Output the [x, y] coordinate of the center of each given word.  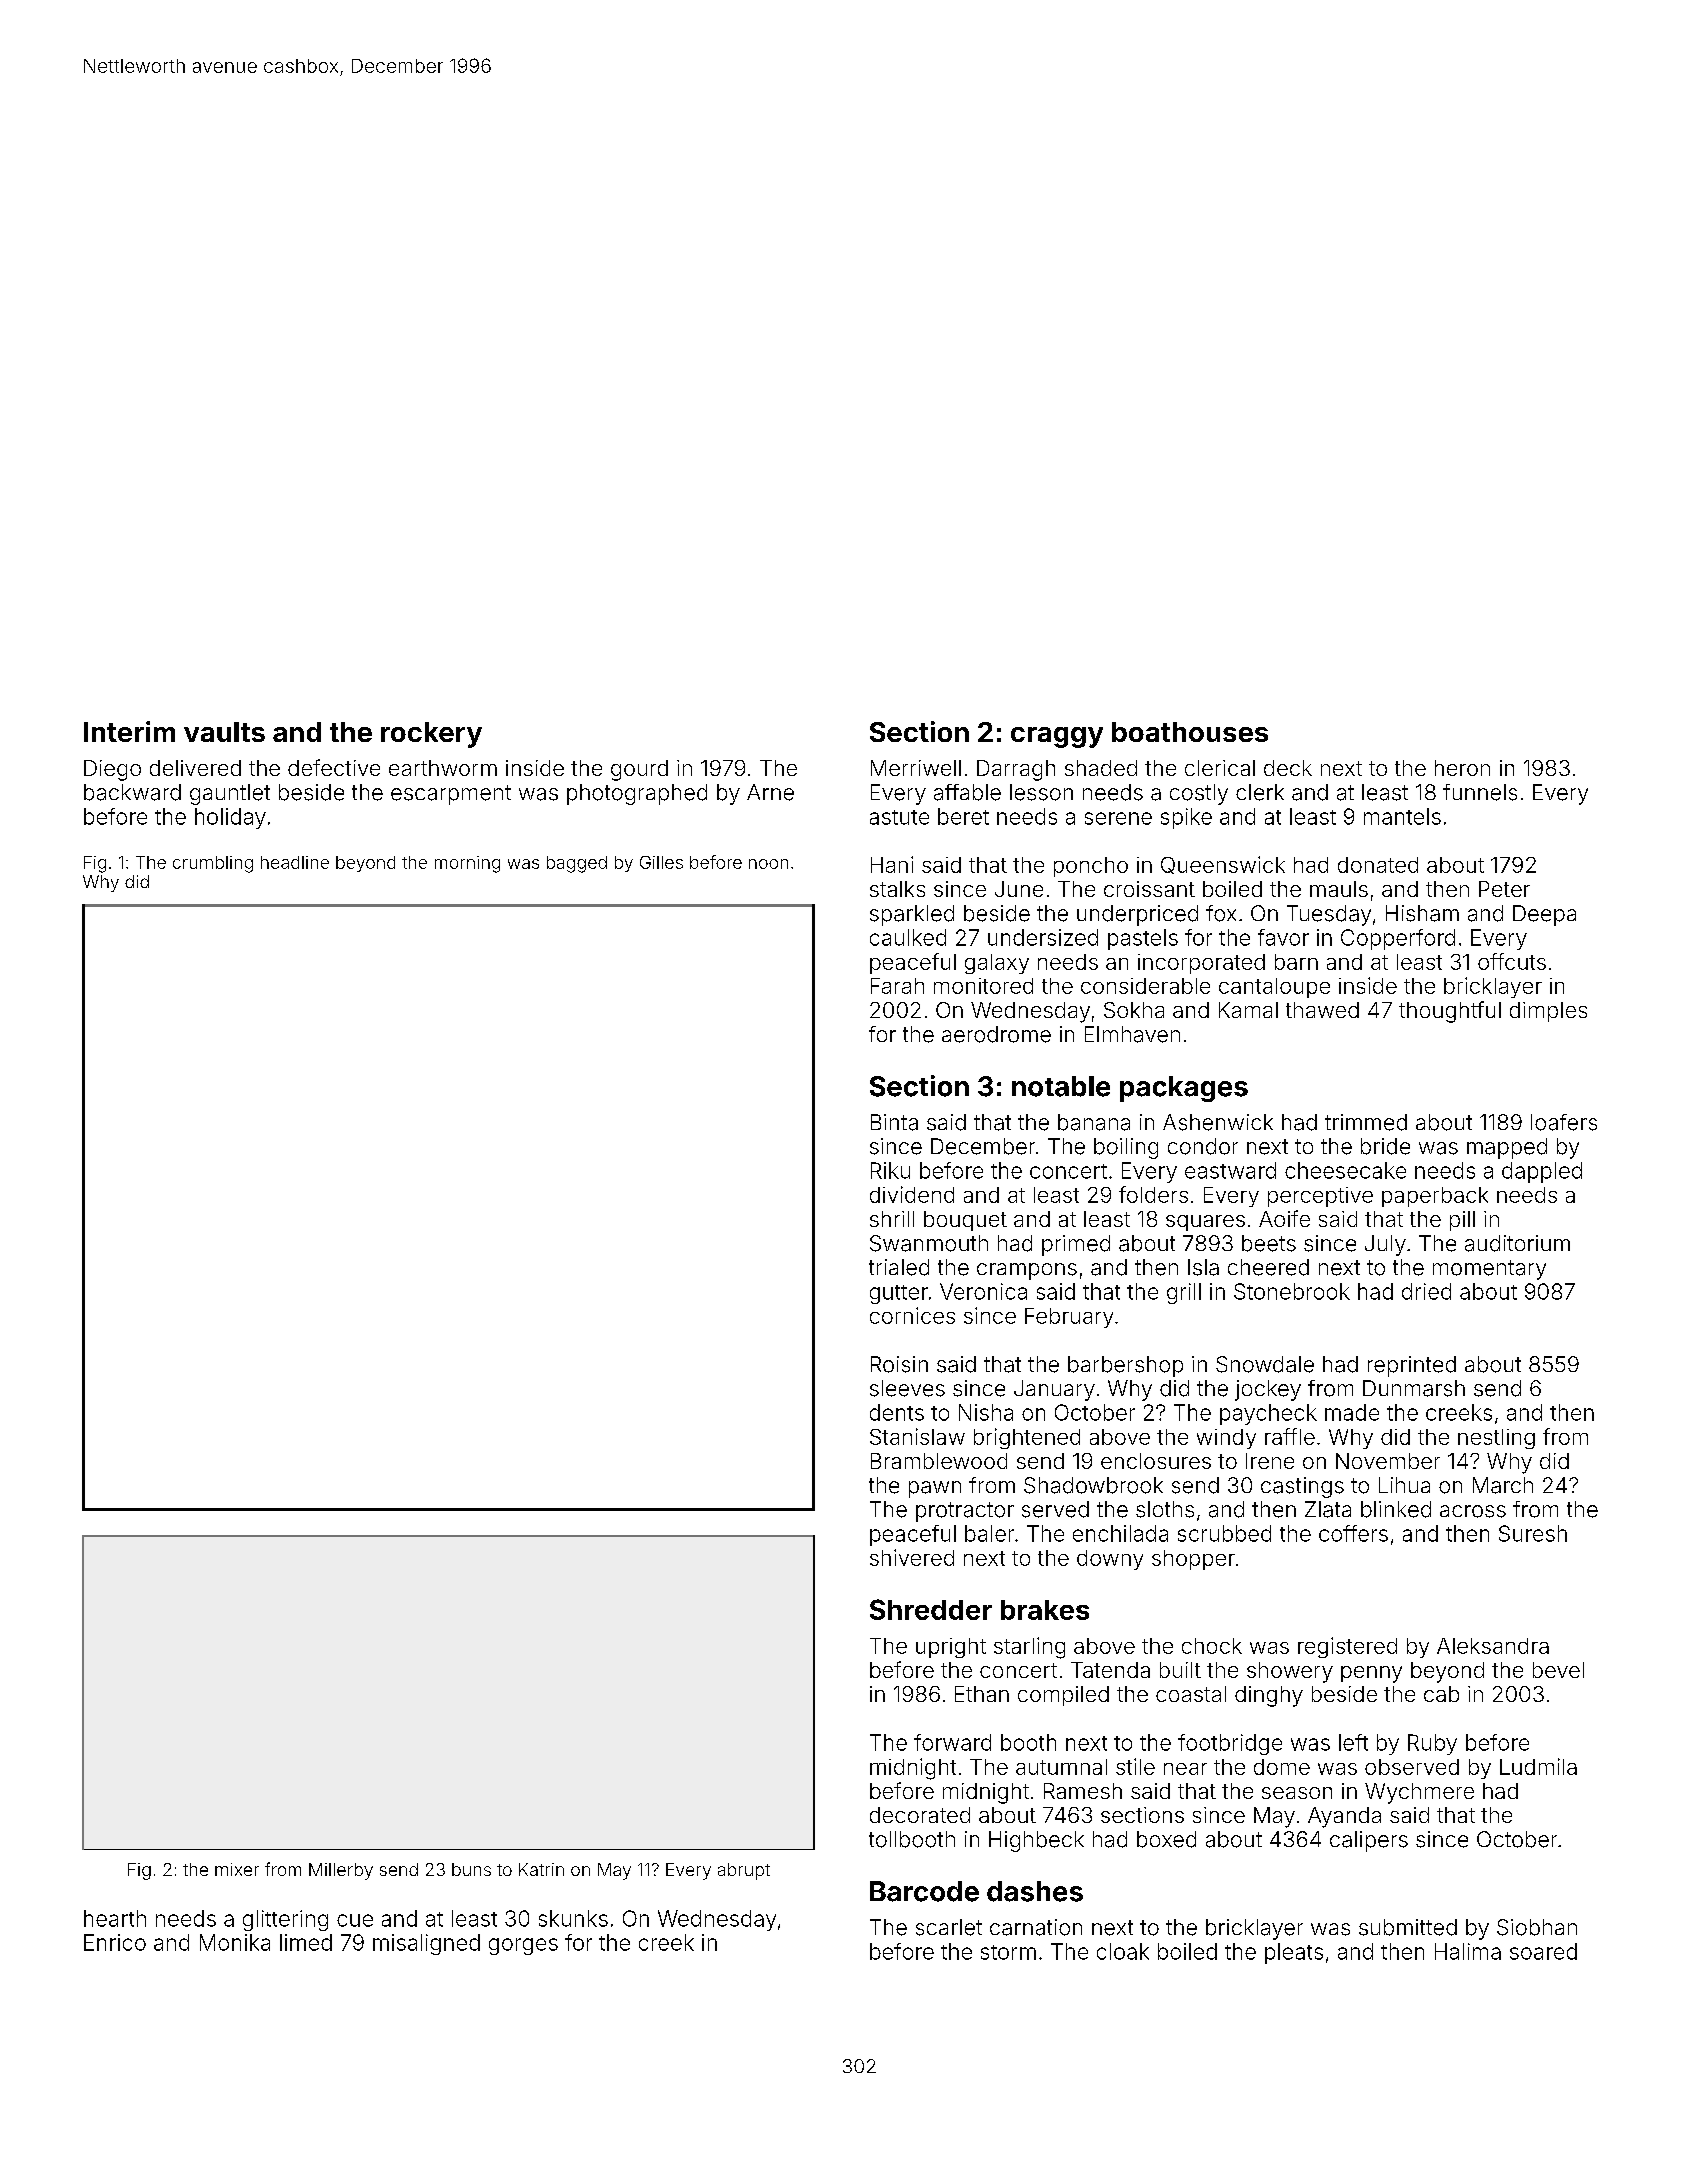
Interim [129, 731]
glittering [285, 1920]
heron [1462, 768]
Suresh [1533, 1533]
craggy [1057, 737]
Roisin [899, 1364]
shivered [912, 1557]
